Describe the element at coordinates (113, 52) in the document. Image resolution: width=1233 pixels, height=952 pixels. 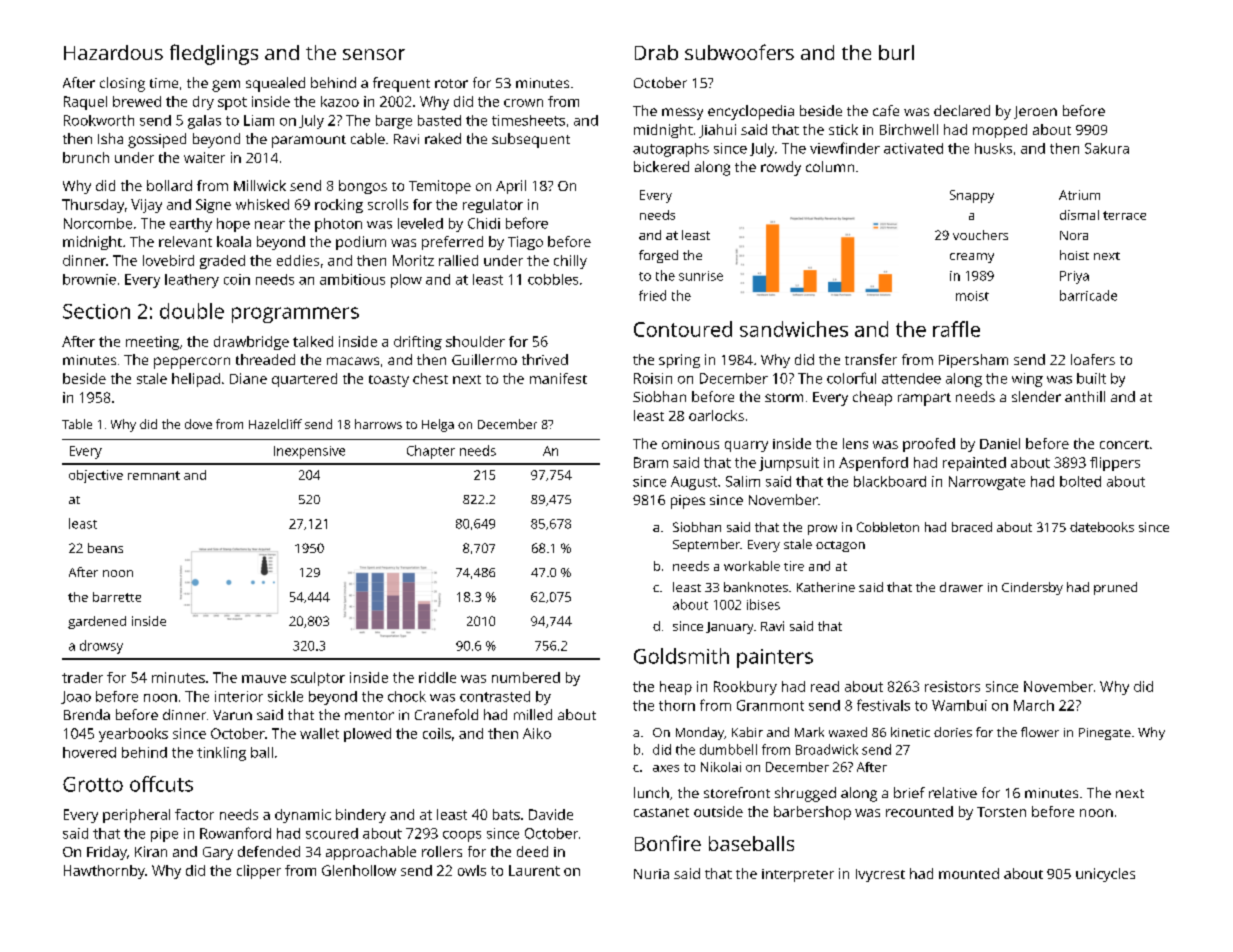
I see `Hazardous` at that location.
